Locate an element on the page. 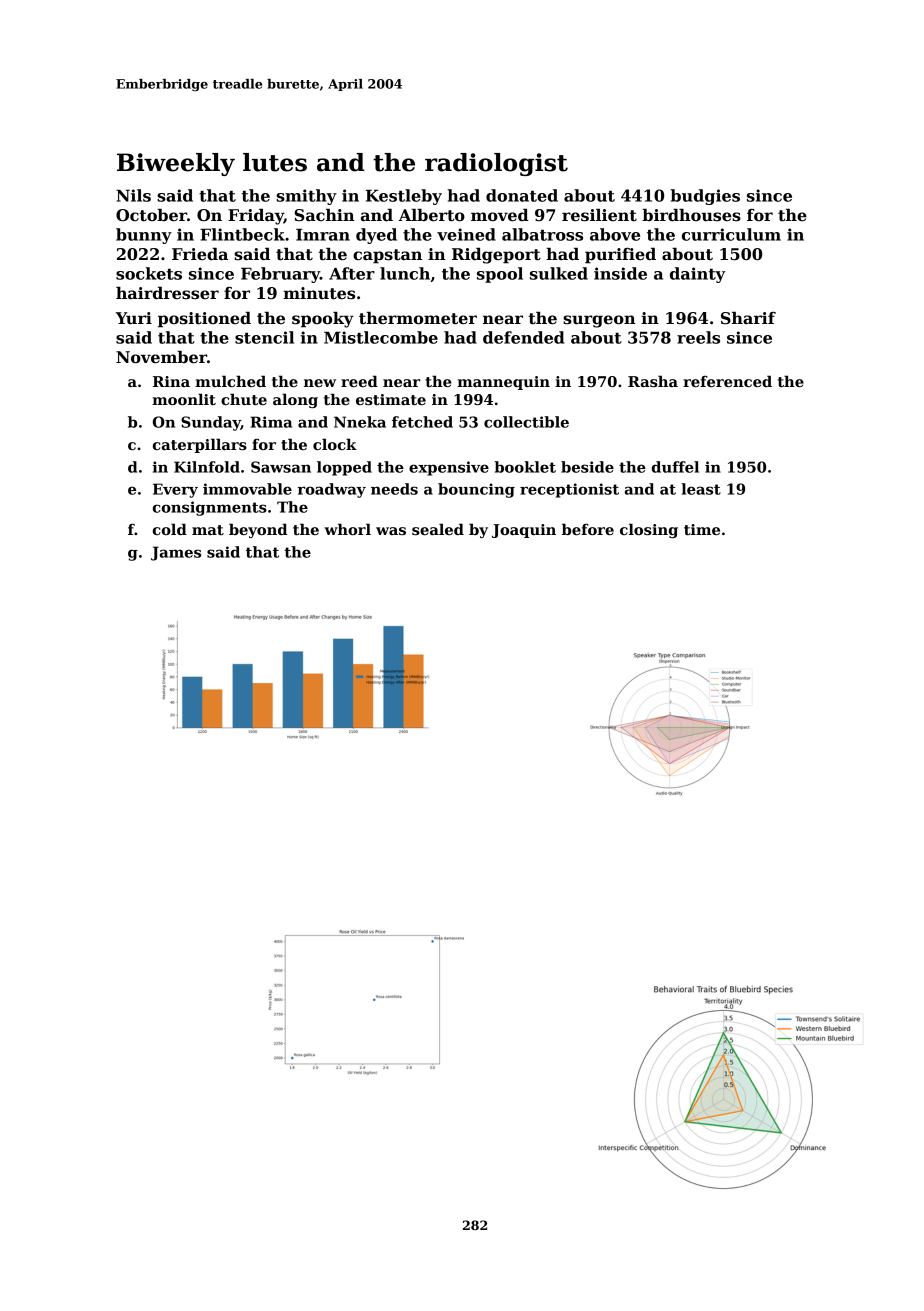  Sharif is located at coordinates (748, 318).
